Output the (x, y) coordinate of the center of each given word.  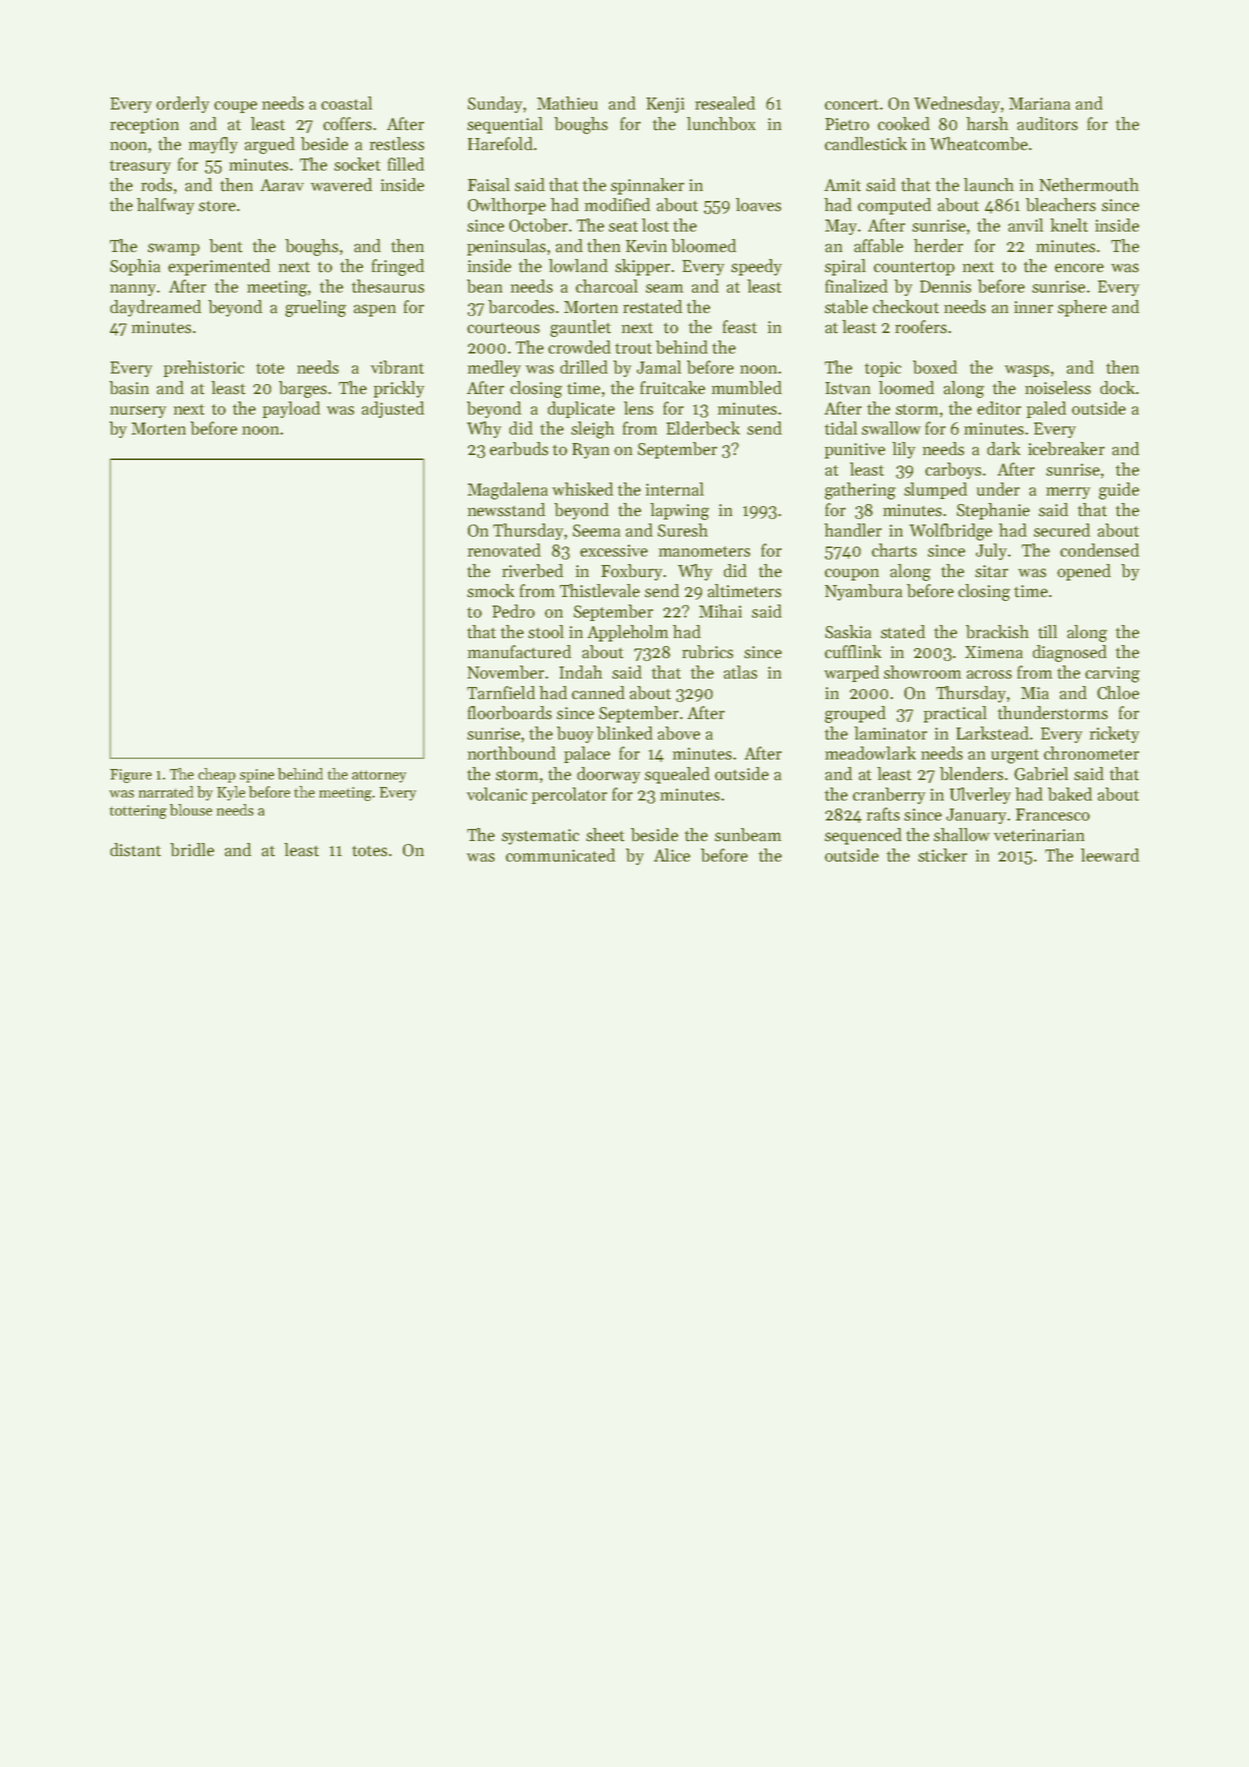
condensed (1099, 550)
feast (740, 327)
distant (135, 850)
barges (303, 389)
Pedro (513, 611)
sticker (942, 855)
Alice (672, 855)
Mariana (1039, 103)
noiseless (1058, 388)
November (505, 672)
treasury (140, 167)
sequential (505, 125)
